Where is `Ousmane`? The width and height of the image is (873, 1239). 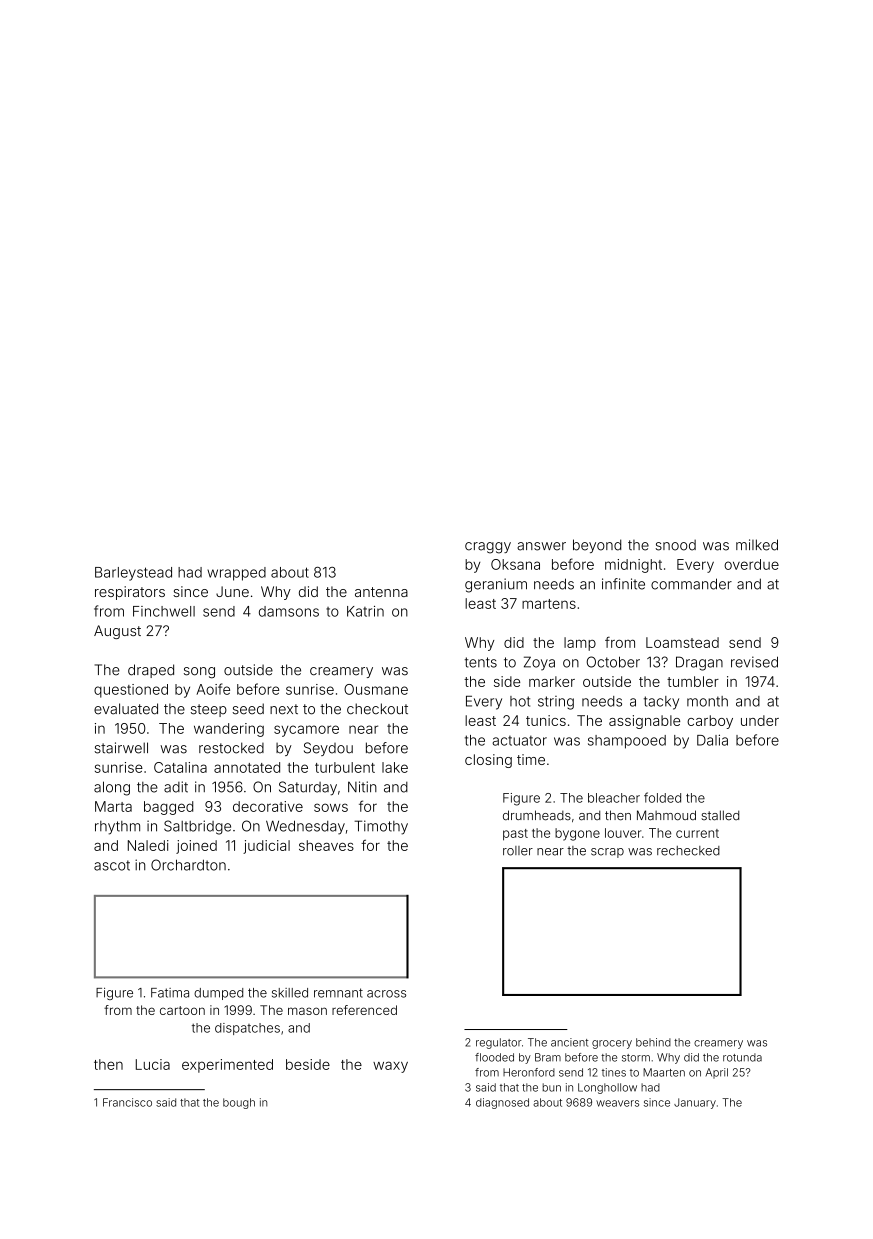
Ousmane is located at coordinates (376, 689).
